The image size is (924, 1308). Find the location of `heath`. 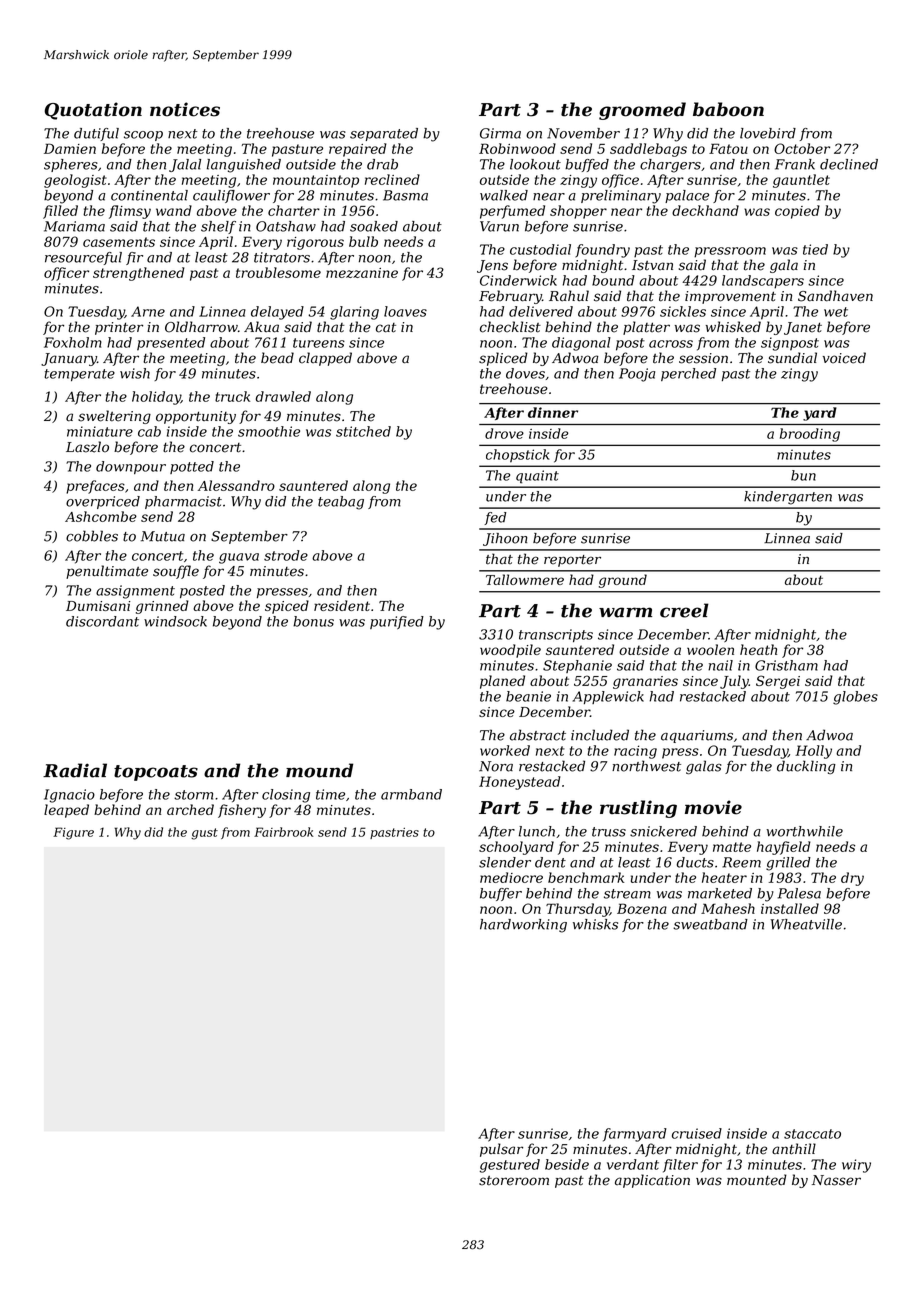

heath is located at coordinates (758, 649).
